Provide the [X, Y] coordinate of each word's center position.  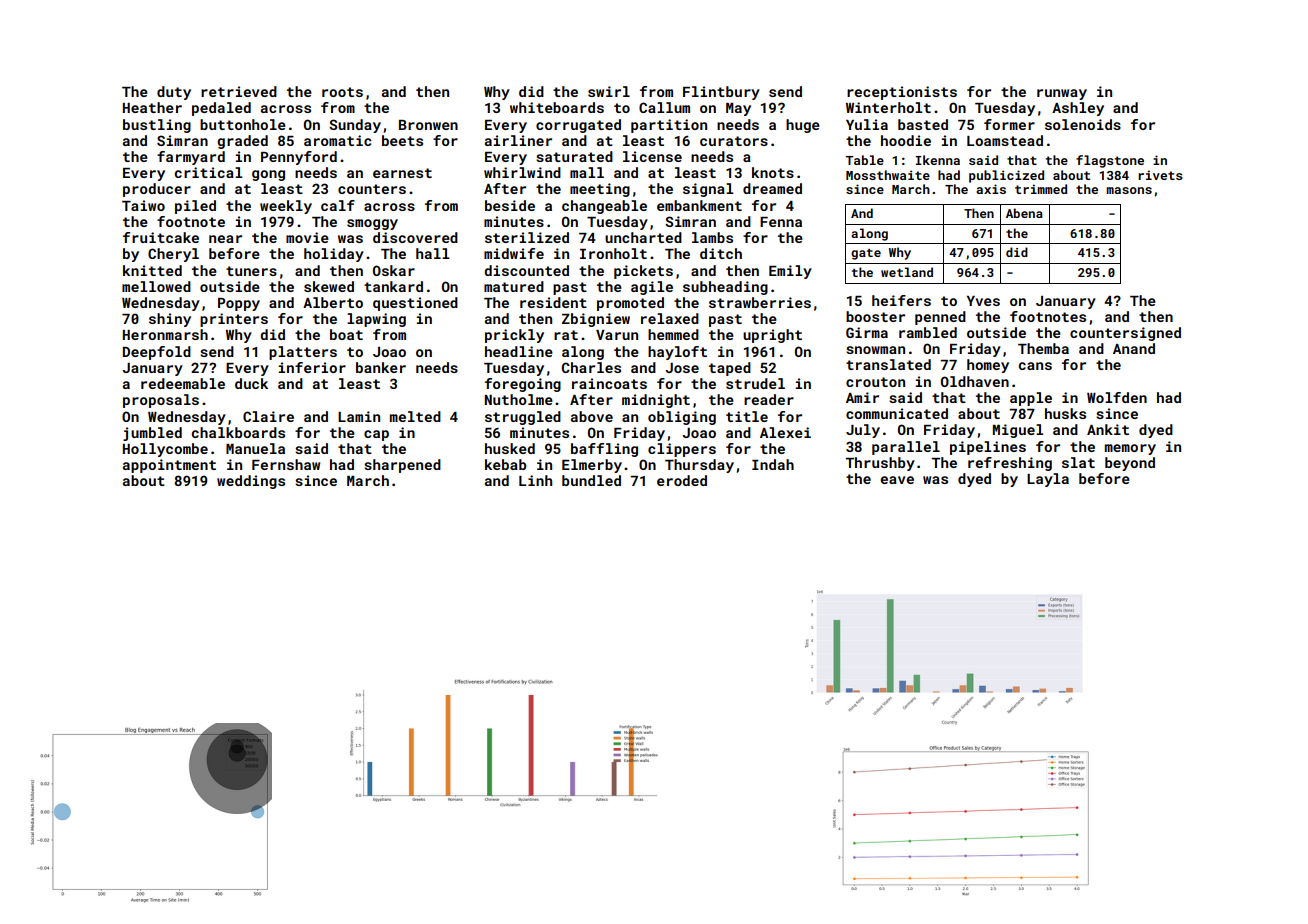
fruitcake [161, 237]
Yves [983, 301]
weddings [251, 482]
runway [1062, 94]
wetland [907, 272]
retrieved [239, 91]
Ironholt [613, 253]
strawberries [760, 302]
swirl [609, 91]
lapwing [376, 320]
